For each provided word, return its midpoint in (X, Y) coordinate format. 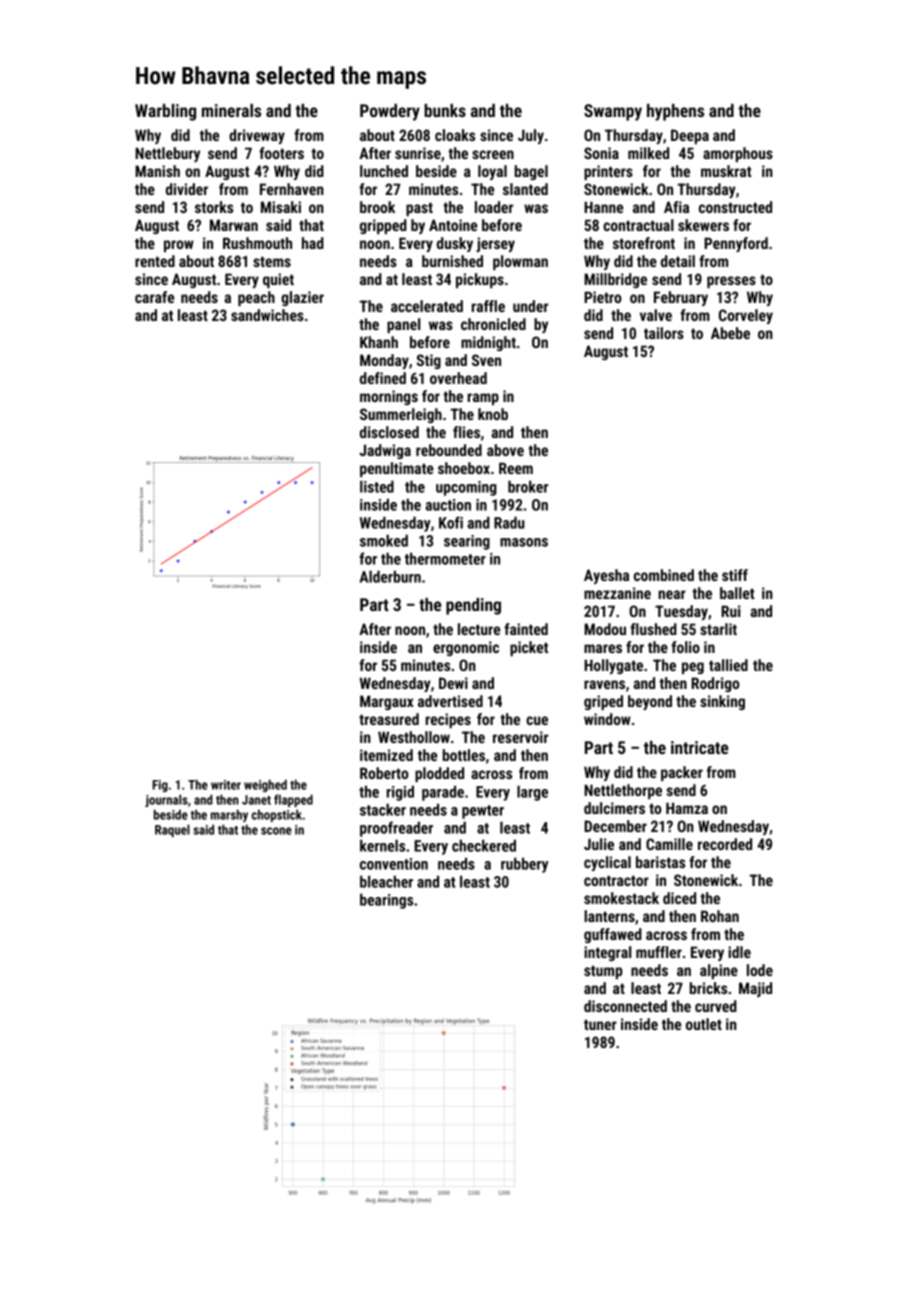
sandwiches (267, 315)
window (607, 719)
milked (648, 153)
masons (524, 542)
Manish (157, 171)
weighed (265, 785)
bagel (531, 172)
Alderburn (390, 576)
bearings (386, 901)
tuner (600, 1024)
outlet (704, 1024)
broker (528, 486)
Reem (516, 468)
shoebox (464, 468)
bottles (464, 755)
